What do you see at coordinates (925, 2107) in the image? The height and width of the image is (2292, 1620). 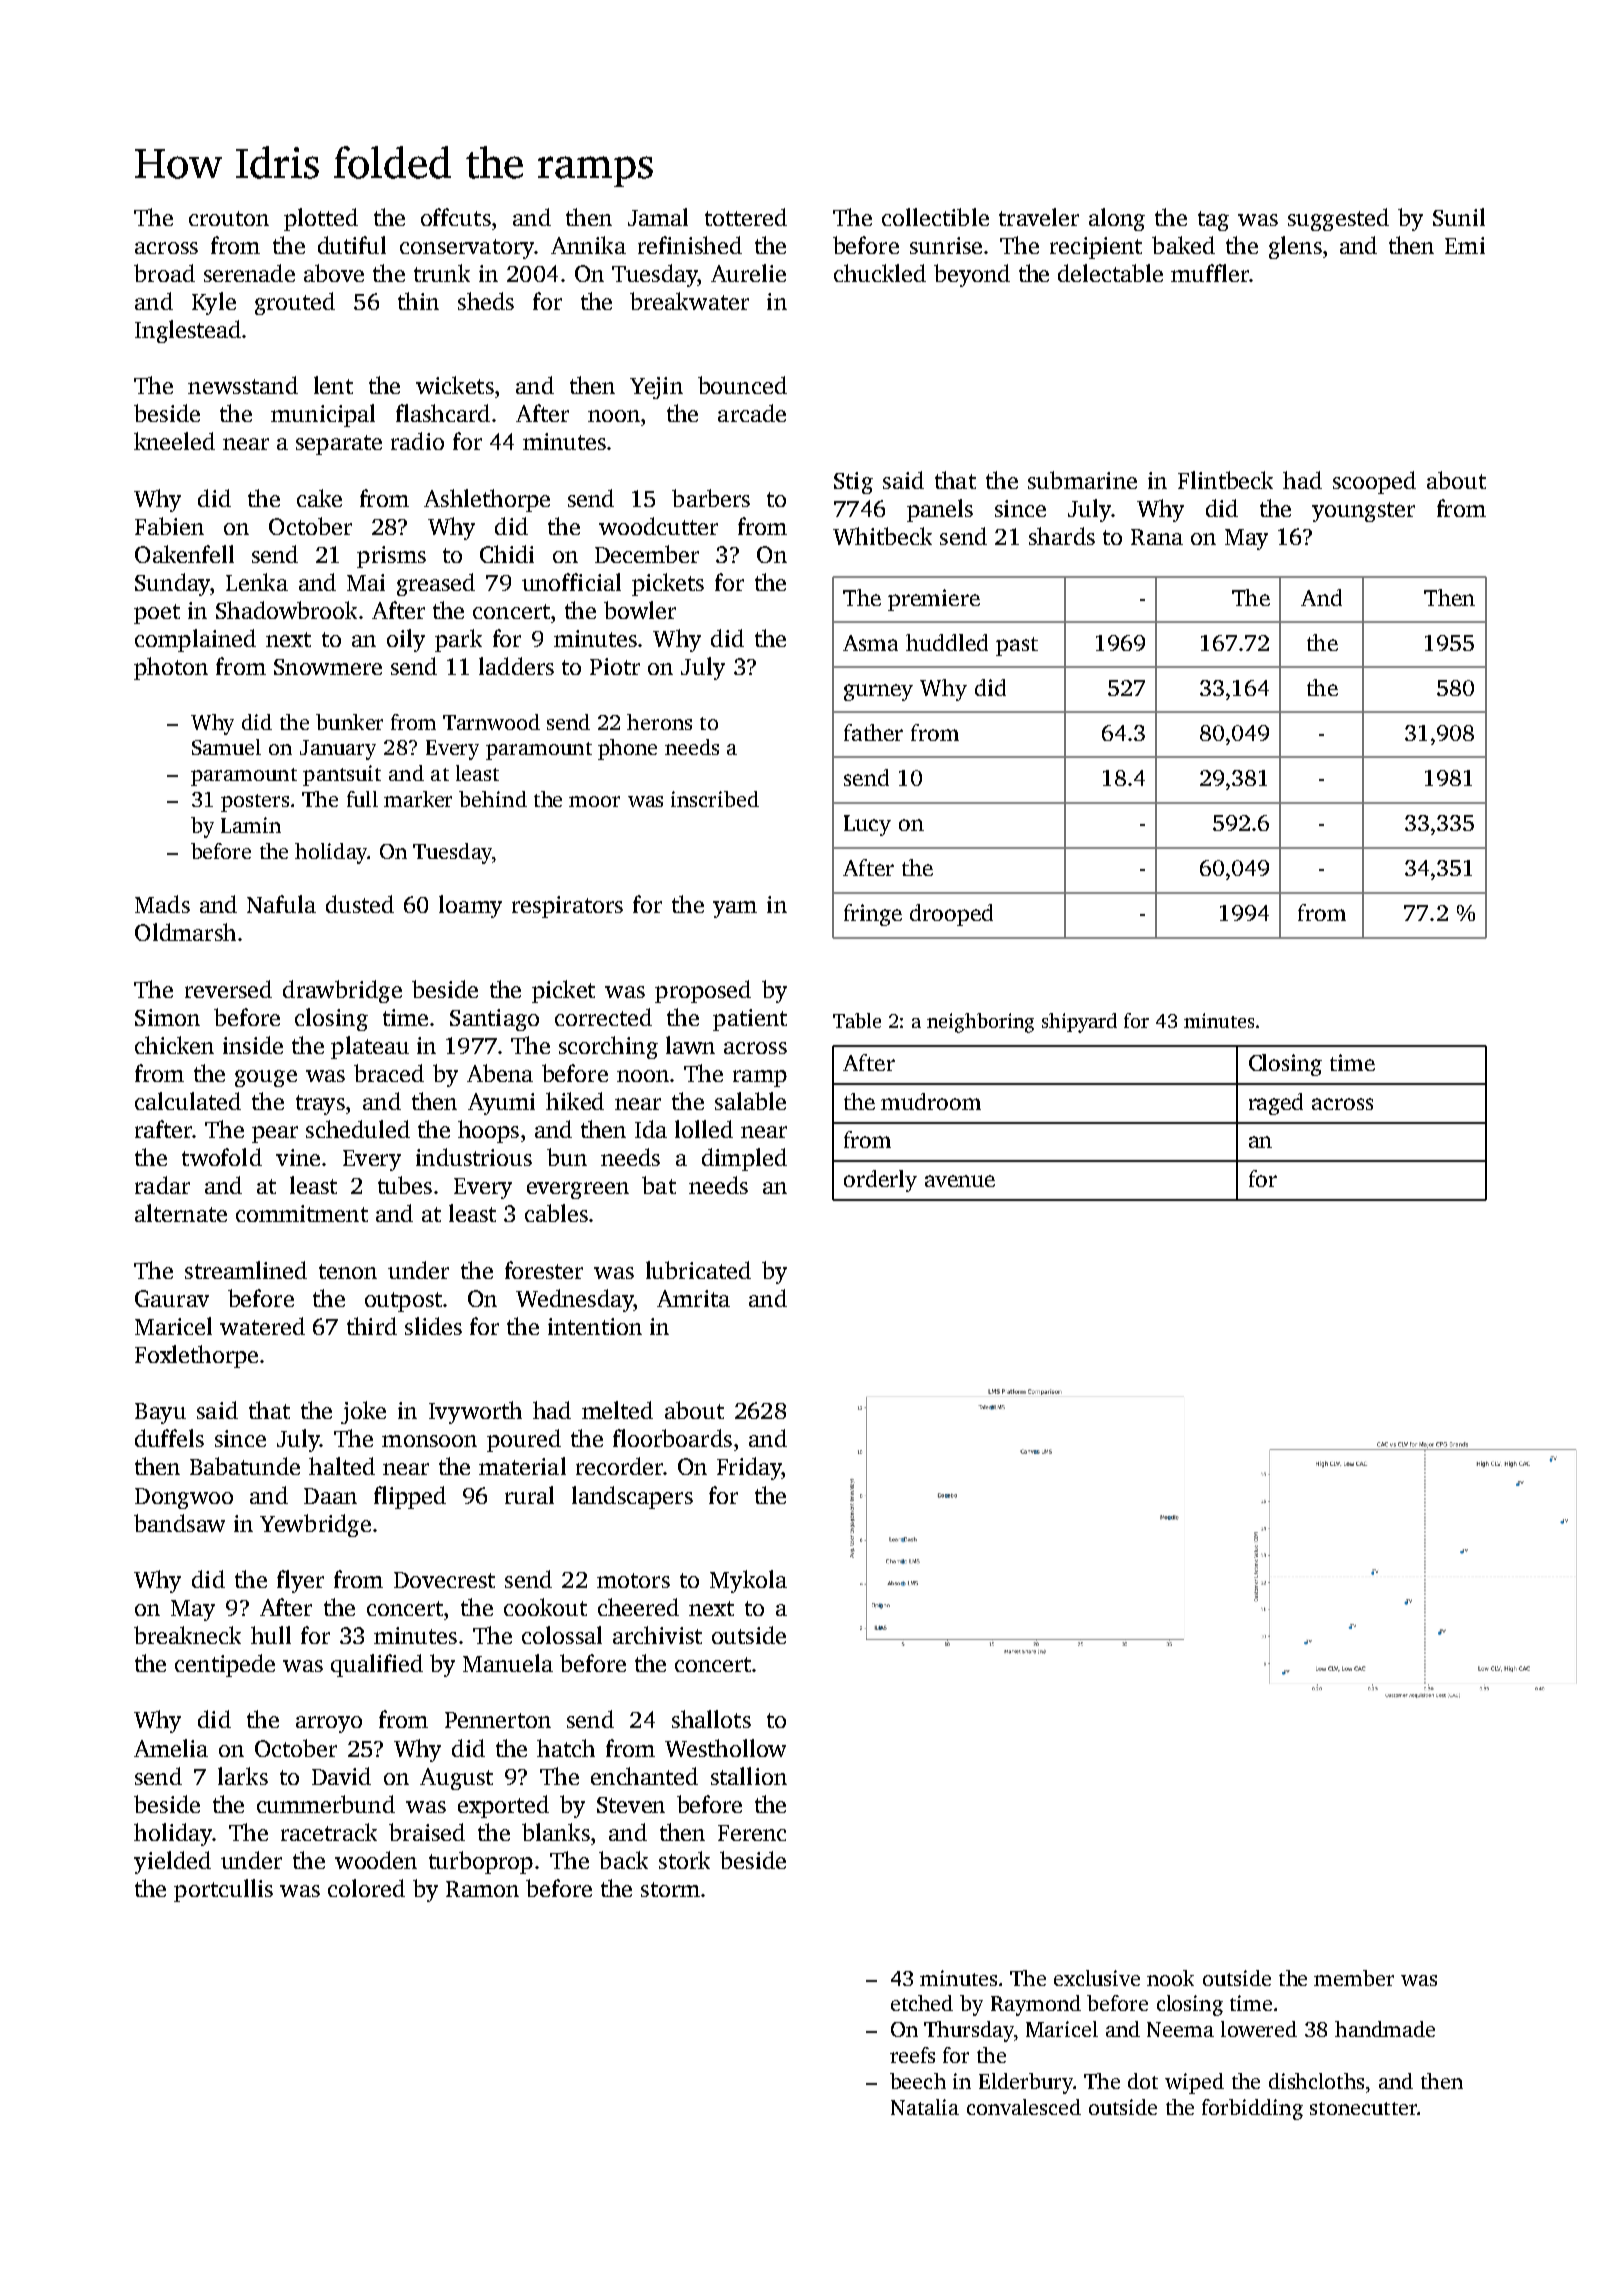 I see `Natalia` at bounding box center [925, 2107].
